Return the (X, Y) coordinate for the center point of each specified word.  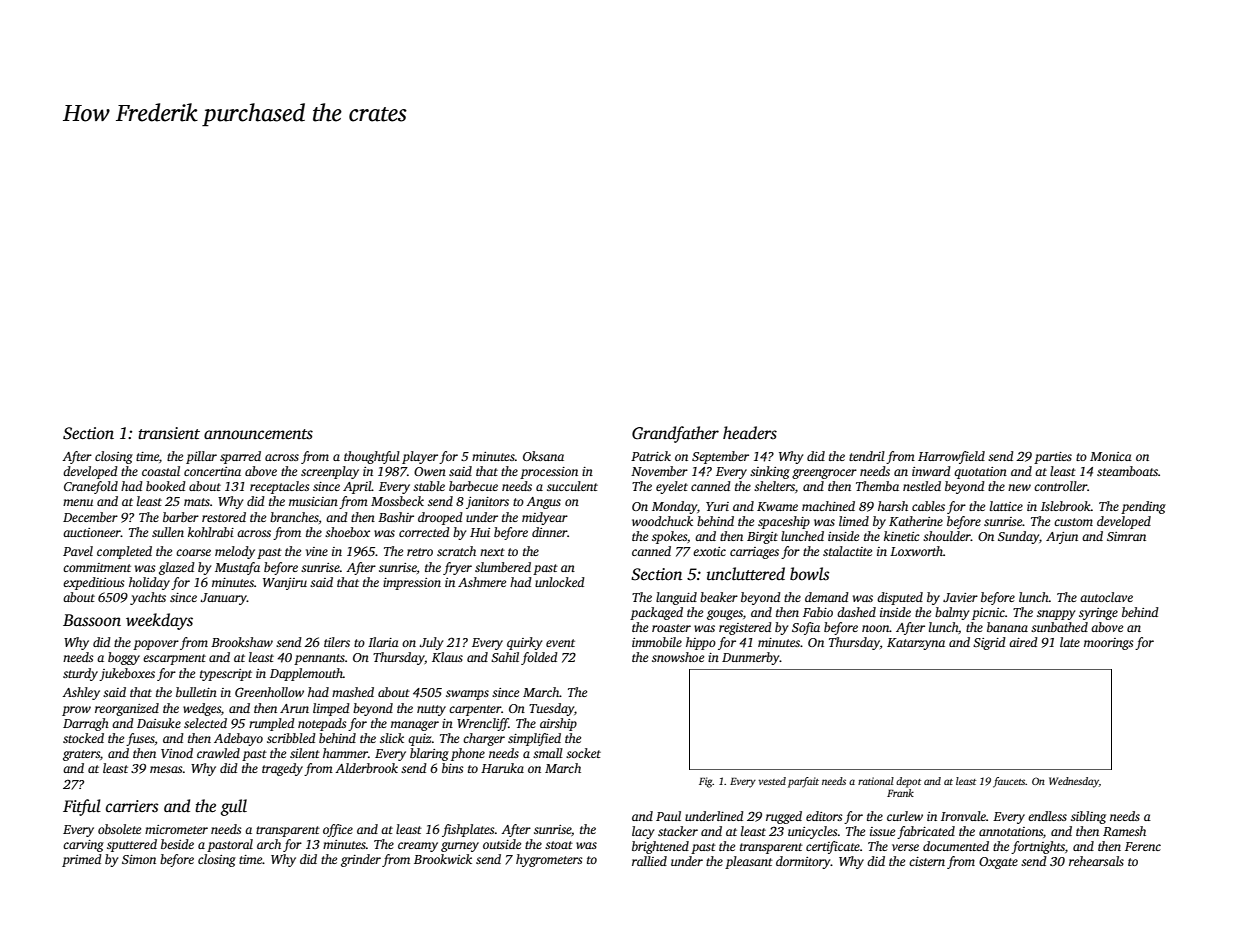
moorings (1108, 644)
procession (549, 473)
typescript (226, 675)
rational (876, 781)
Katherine (916, 521)
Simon (139, 859)
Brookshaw (242, 642)
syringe (1098, 614)
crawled (218, 753)
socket (583, 753)
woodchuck (662, 521)
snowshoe (678, 657)
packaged (656, 613)
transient (169, 433)
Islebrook (1066, 506)
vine (317, 551)
